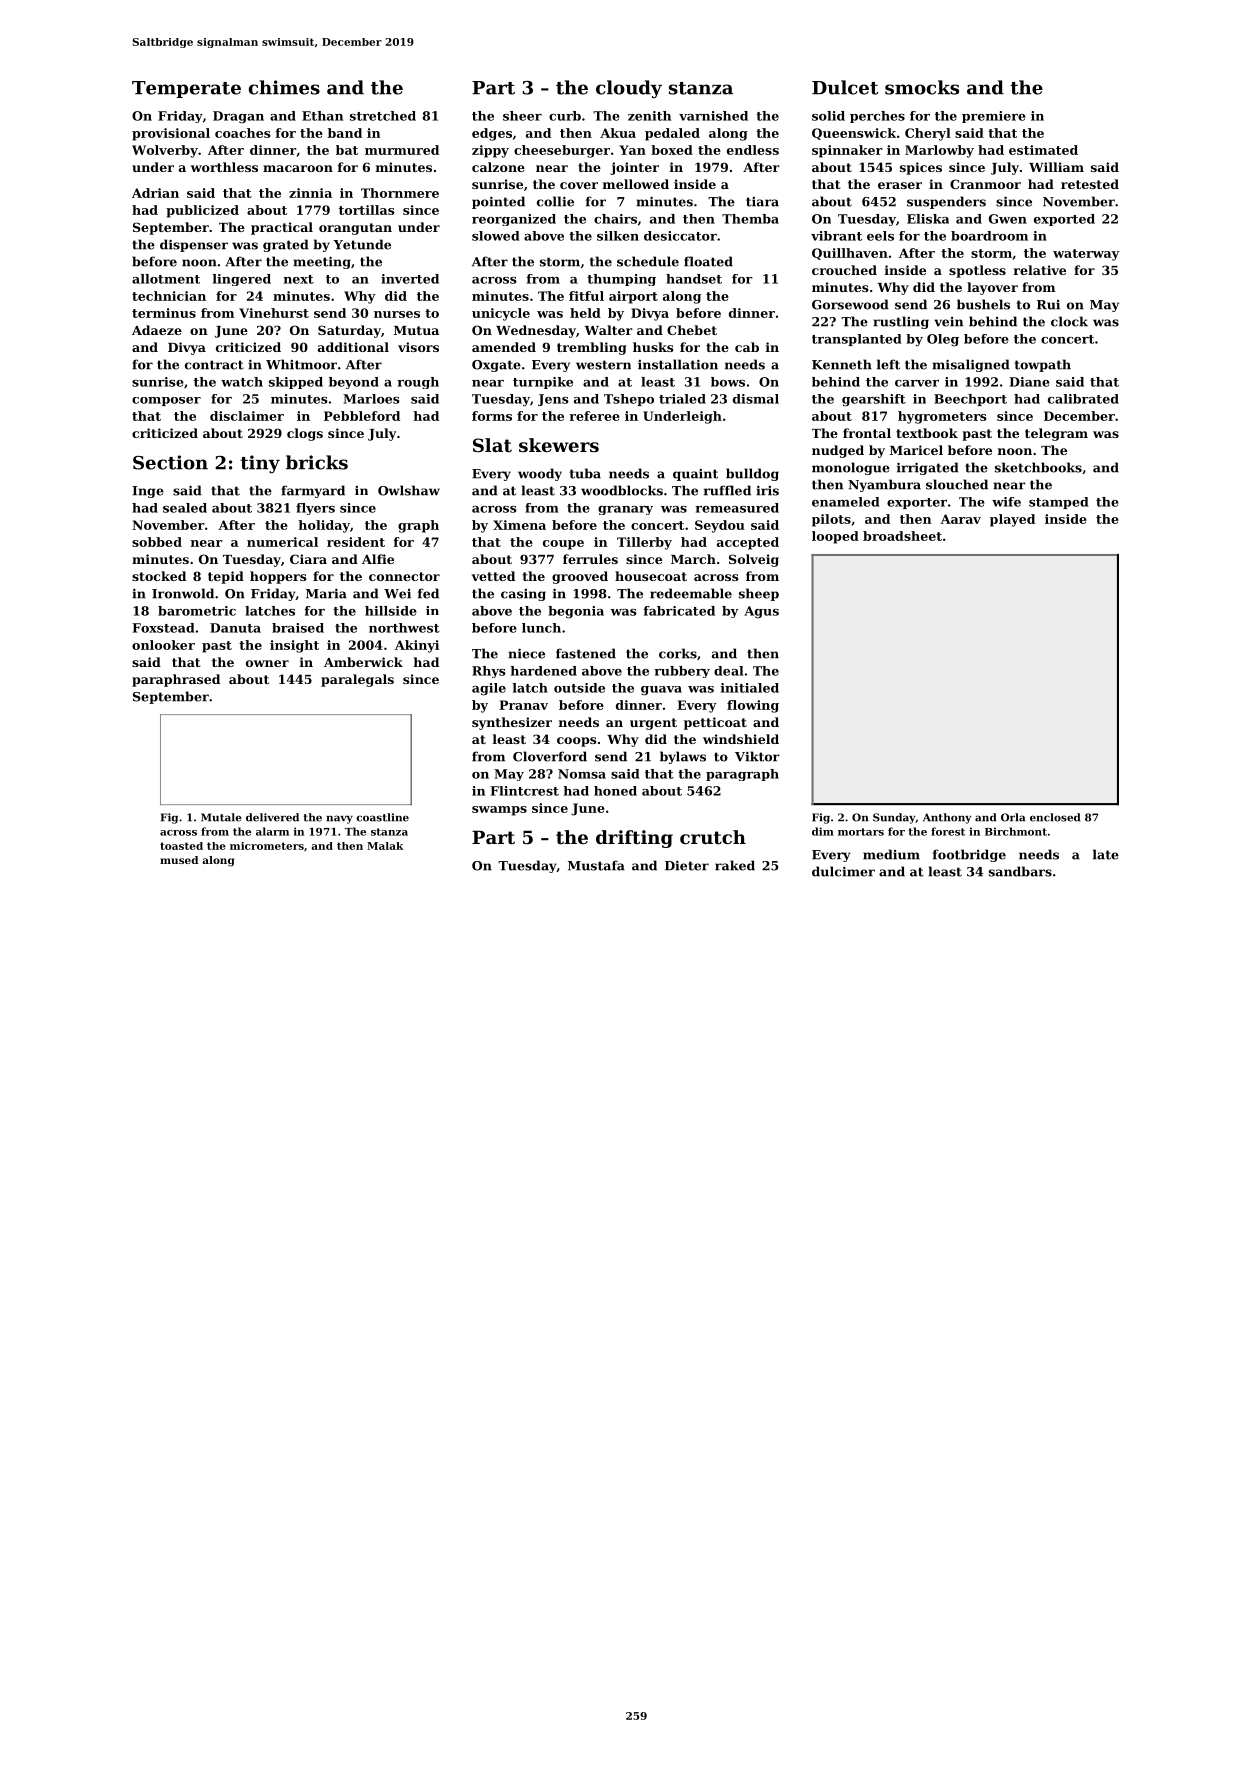 This image has width=1251, height=1770. What do you see at coordinates (214, 365) in the image?
I see `contract` at bounding box center [214, 365].
